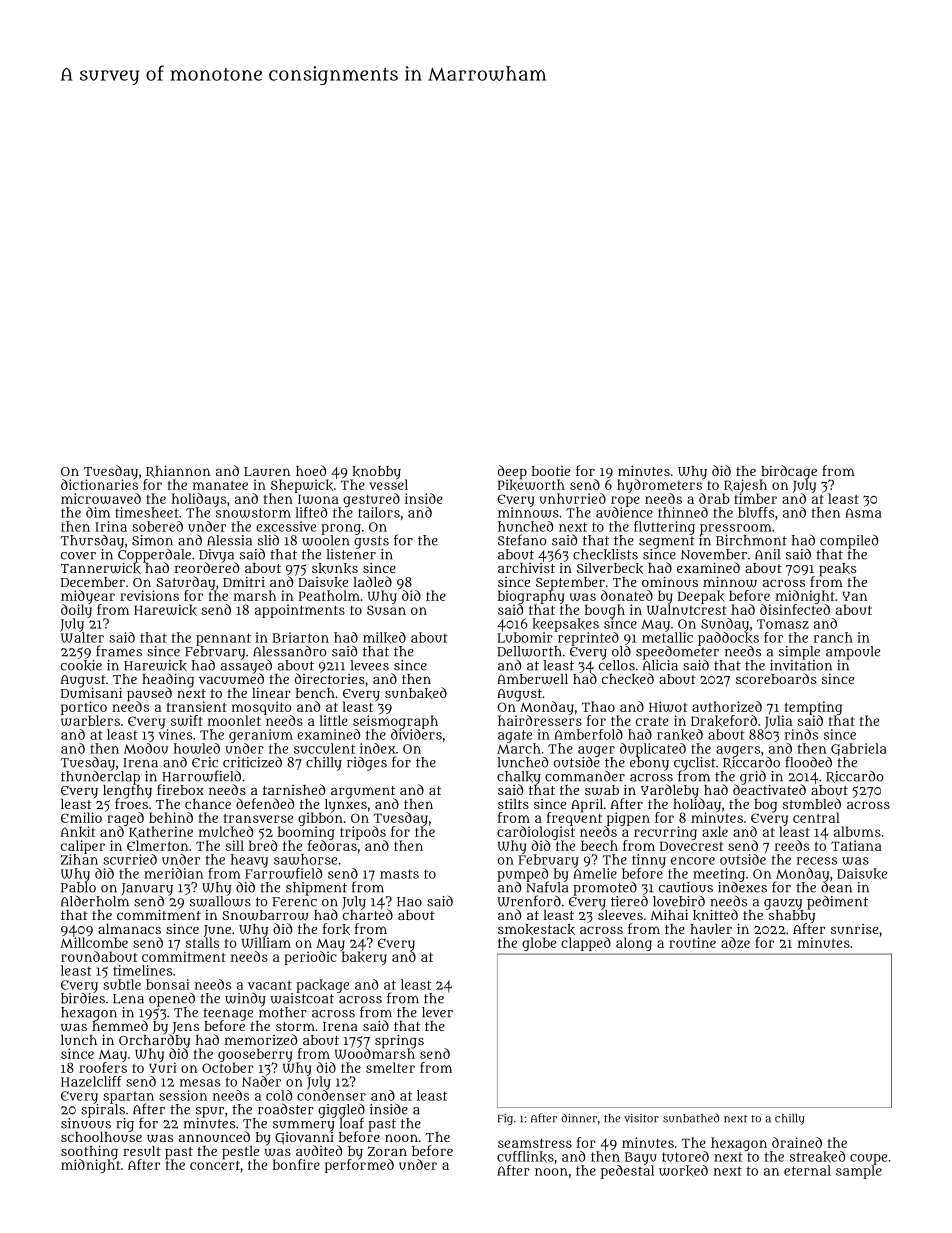  Describe the element at coordinates (627, 1172) in the page. I see `pedestal` at that location.
